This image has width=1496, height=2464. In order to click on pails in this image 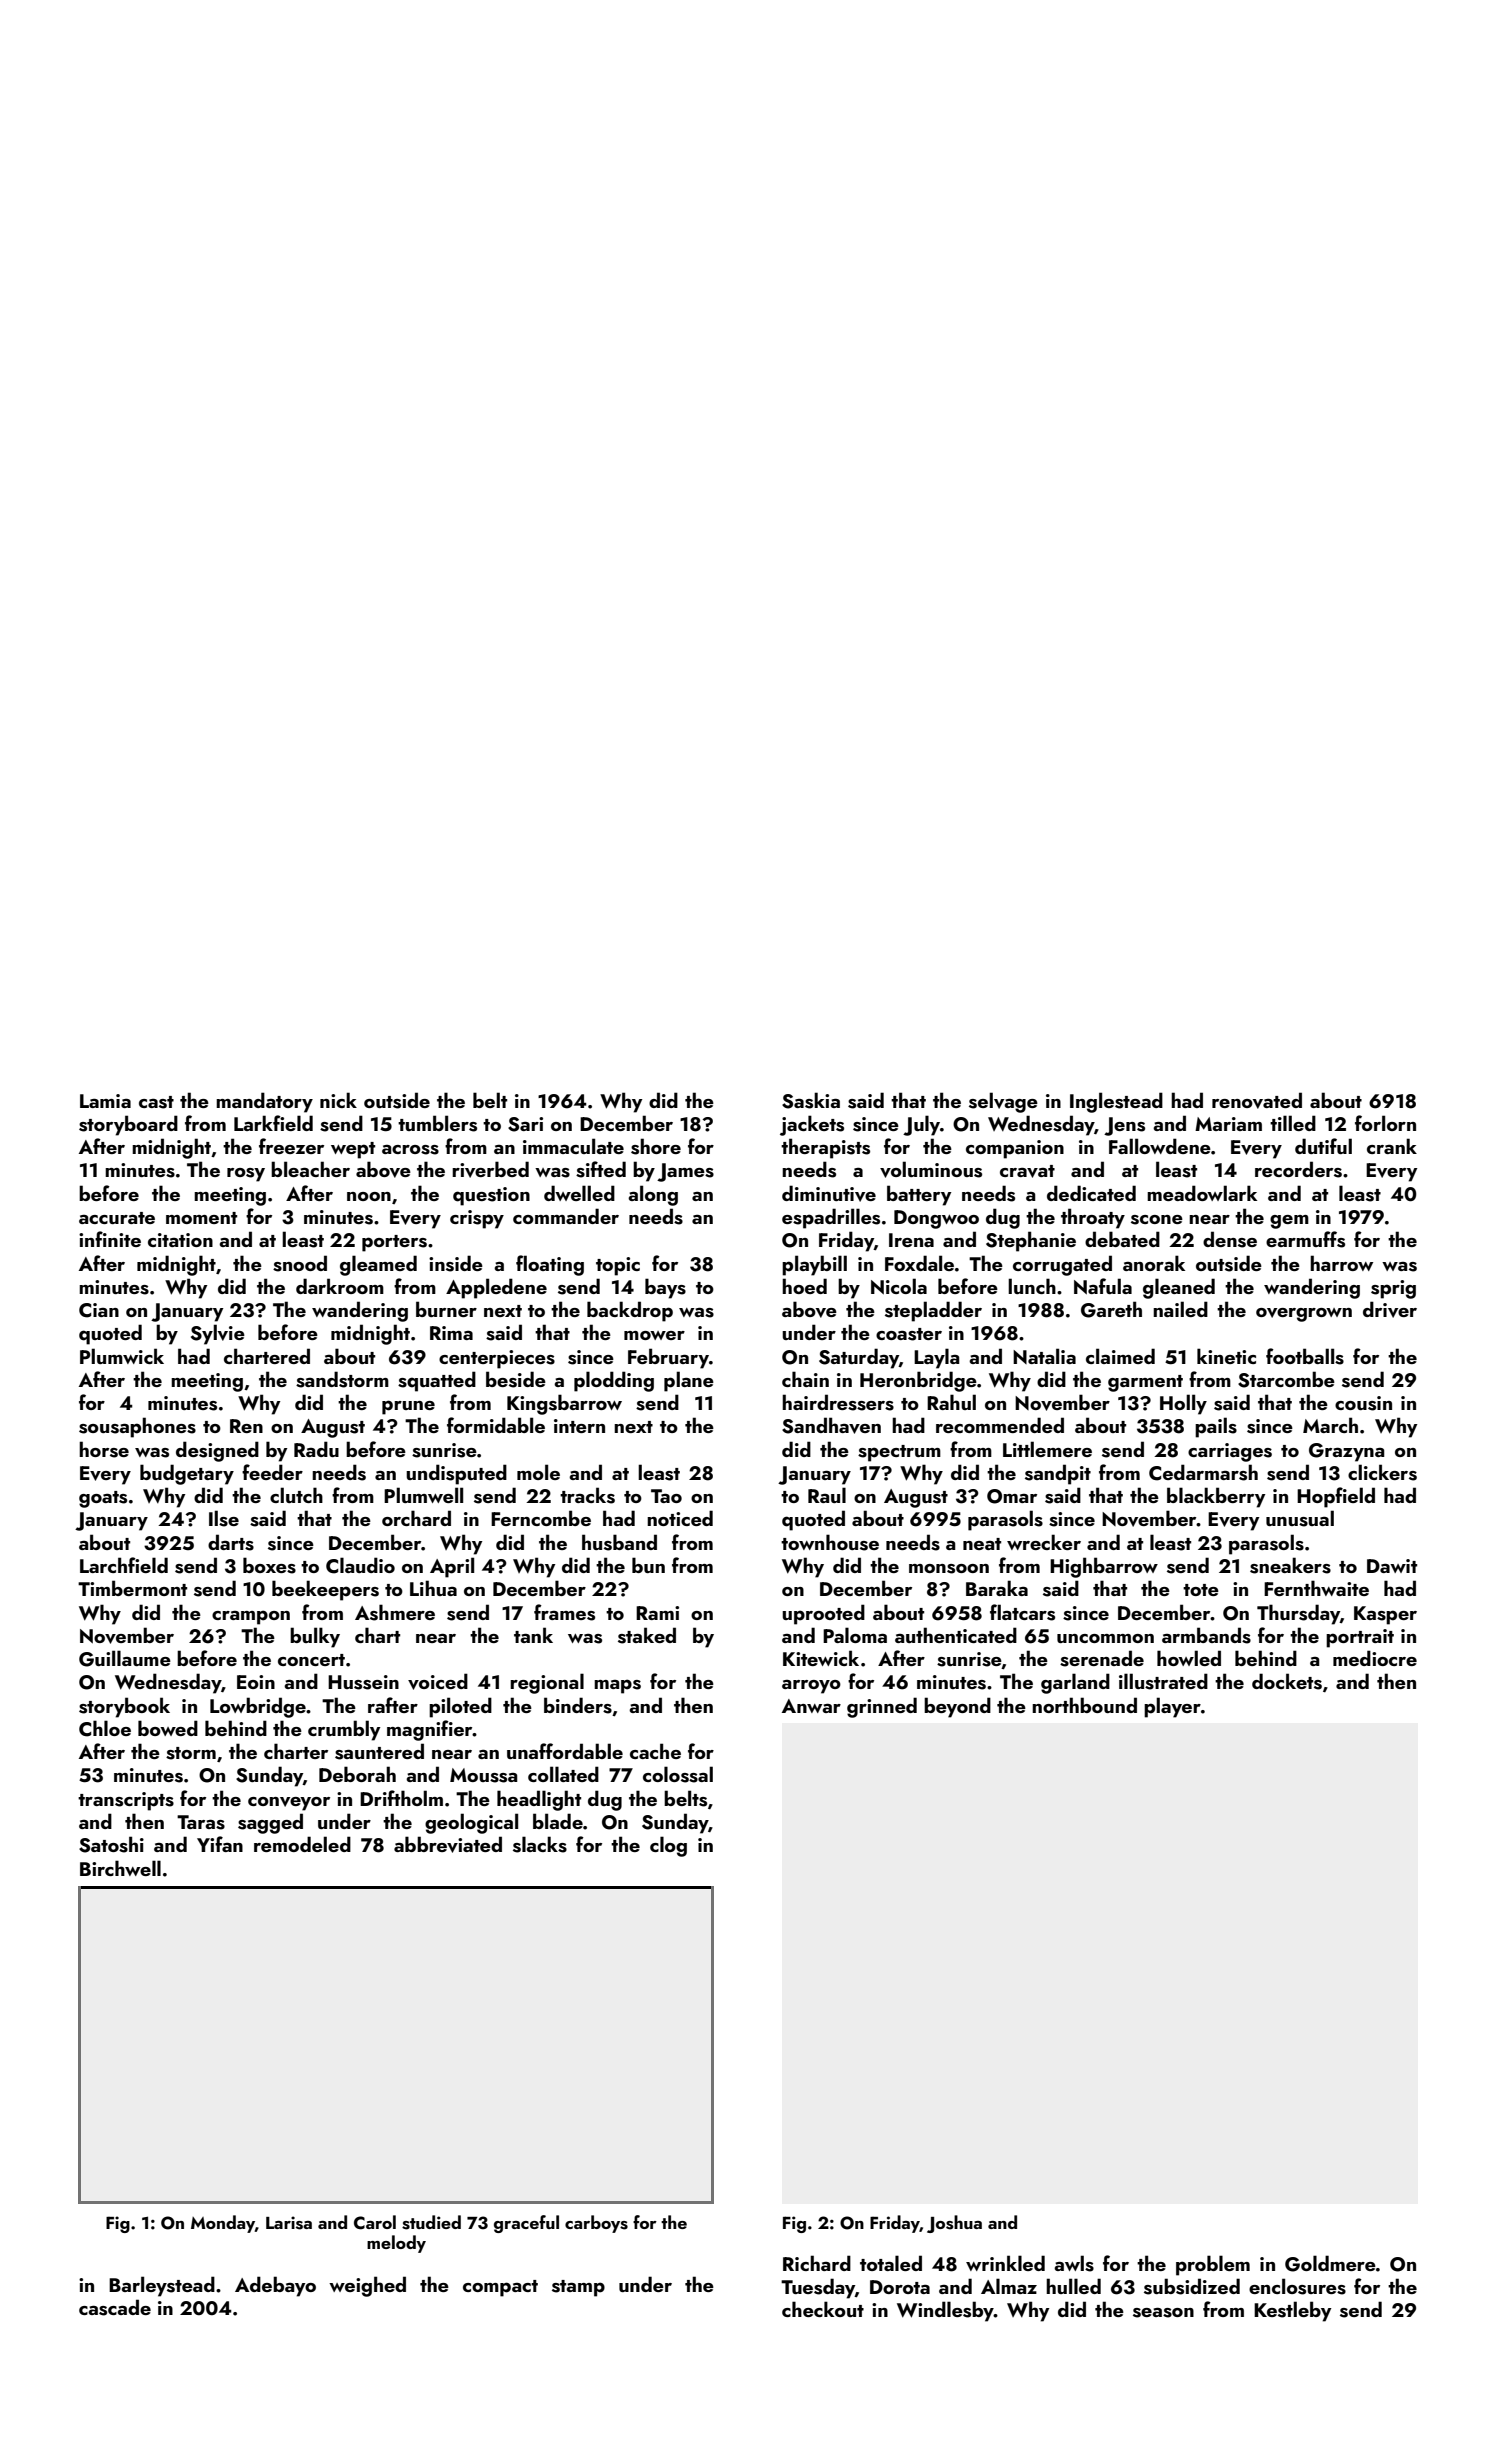, I will do `click(1216, 1427)`.
